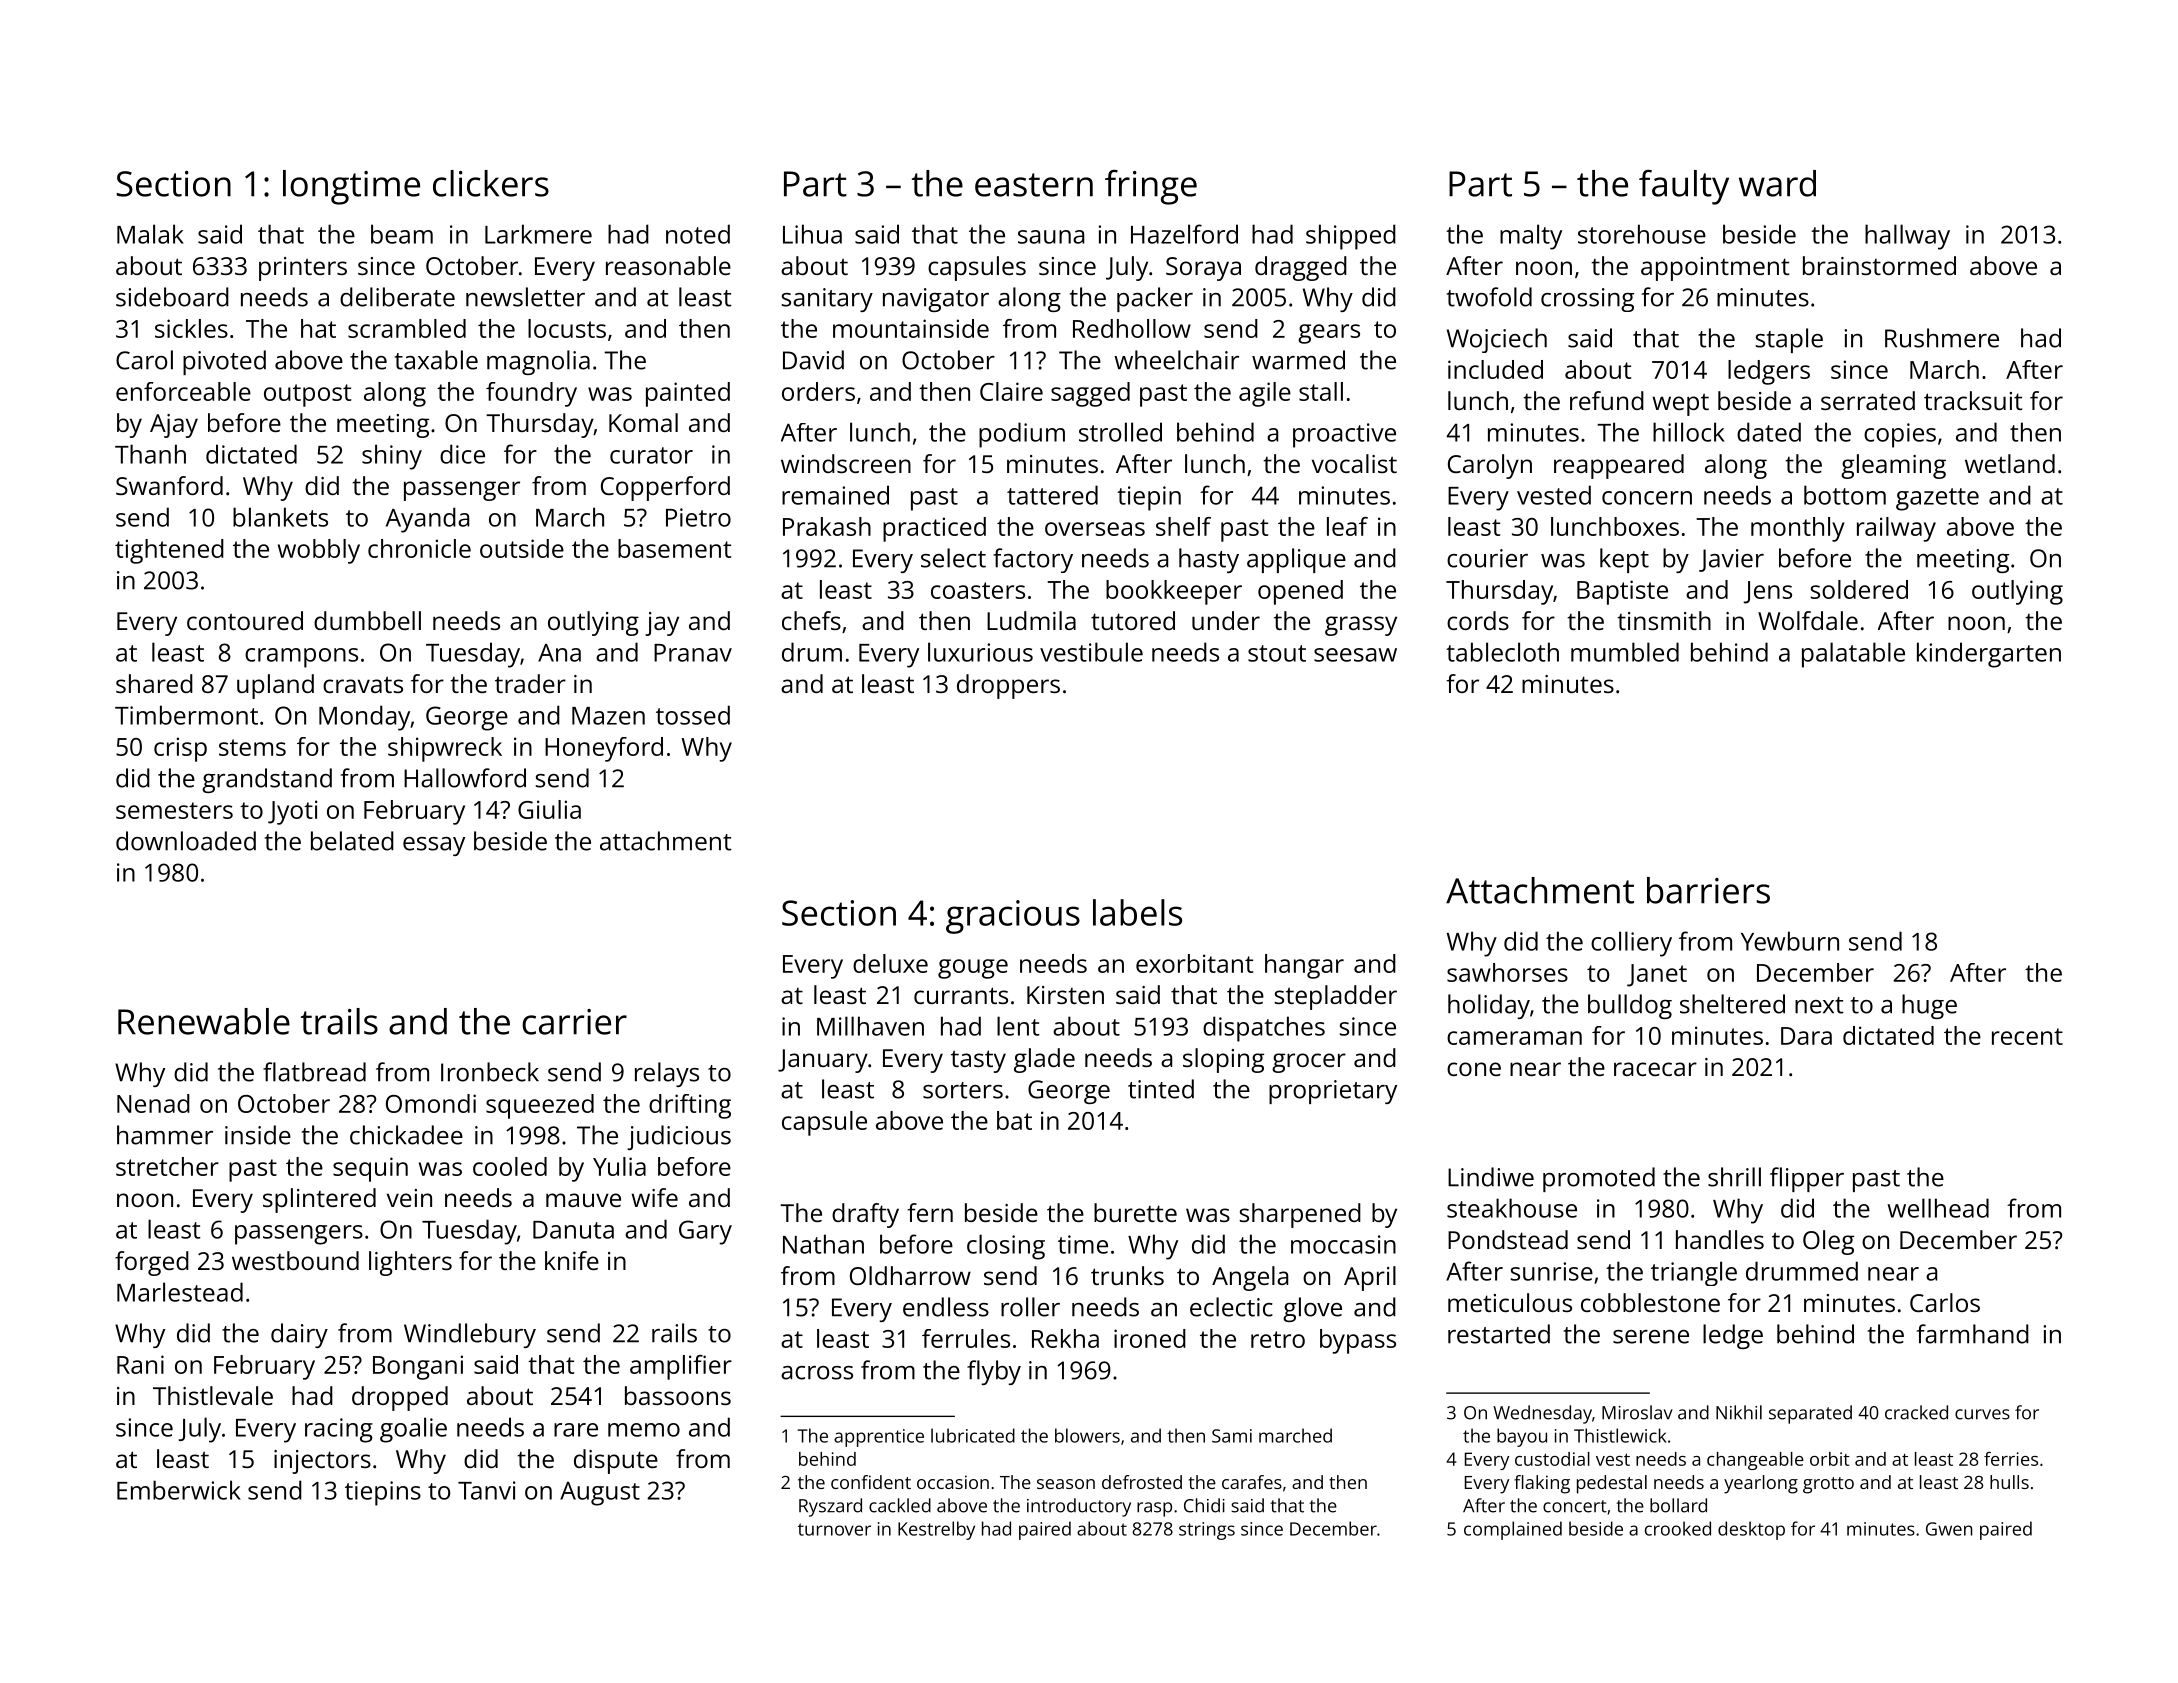 The height and width of the screenshot is (1683, 2178). Describe the element at coordinates (1034, 185) in the screenshot. I see `eastern` at that location.
